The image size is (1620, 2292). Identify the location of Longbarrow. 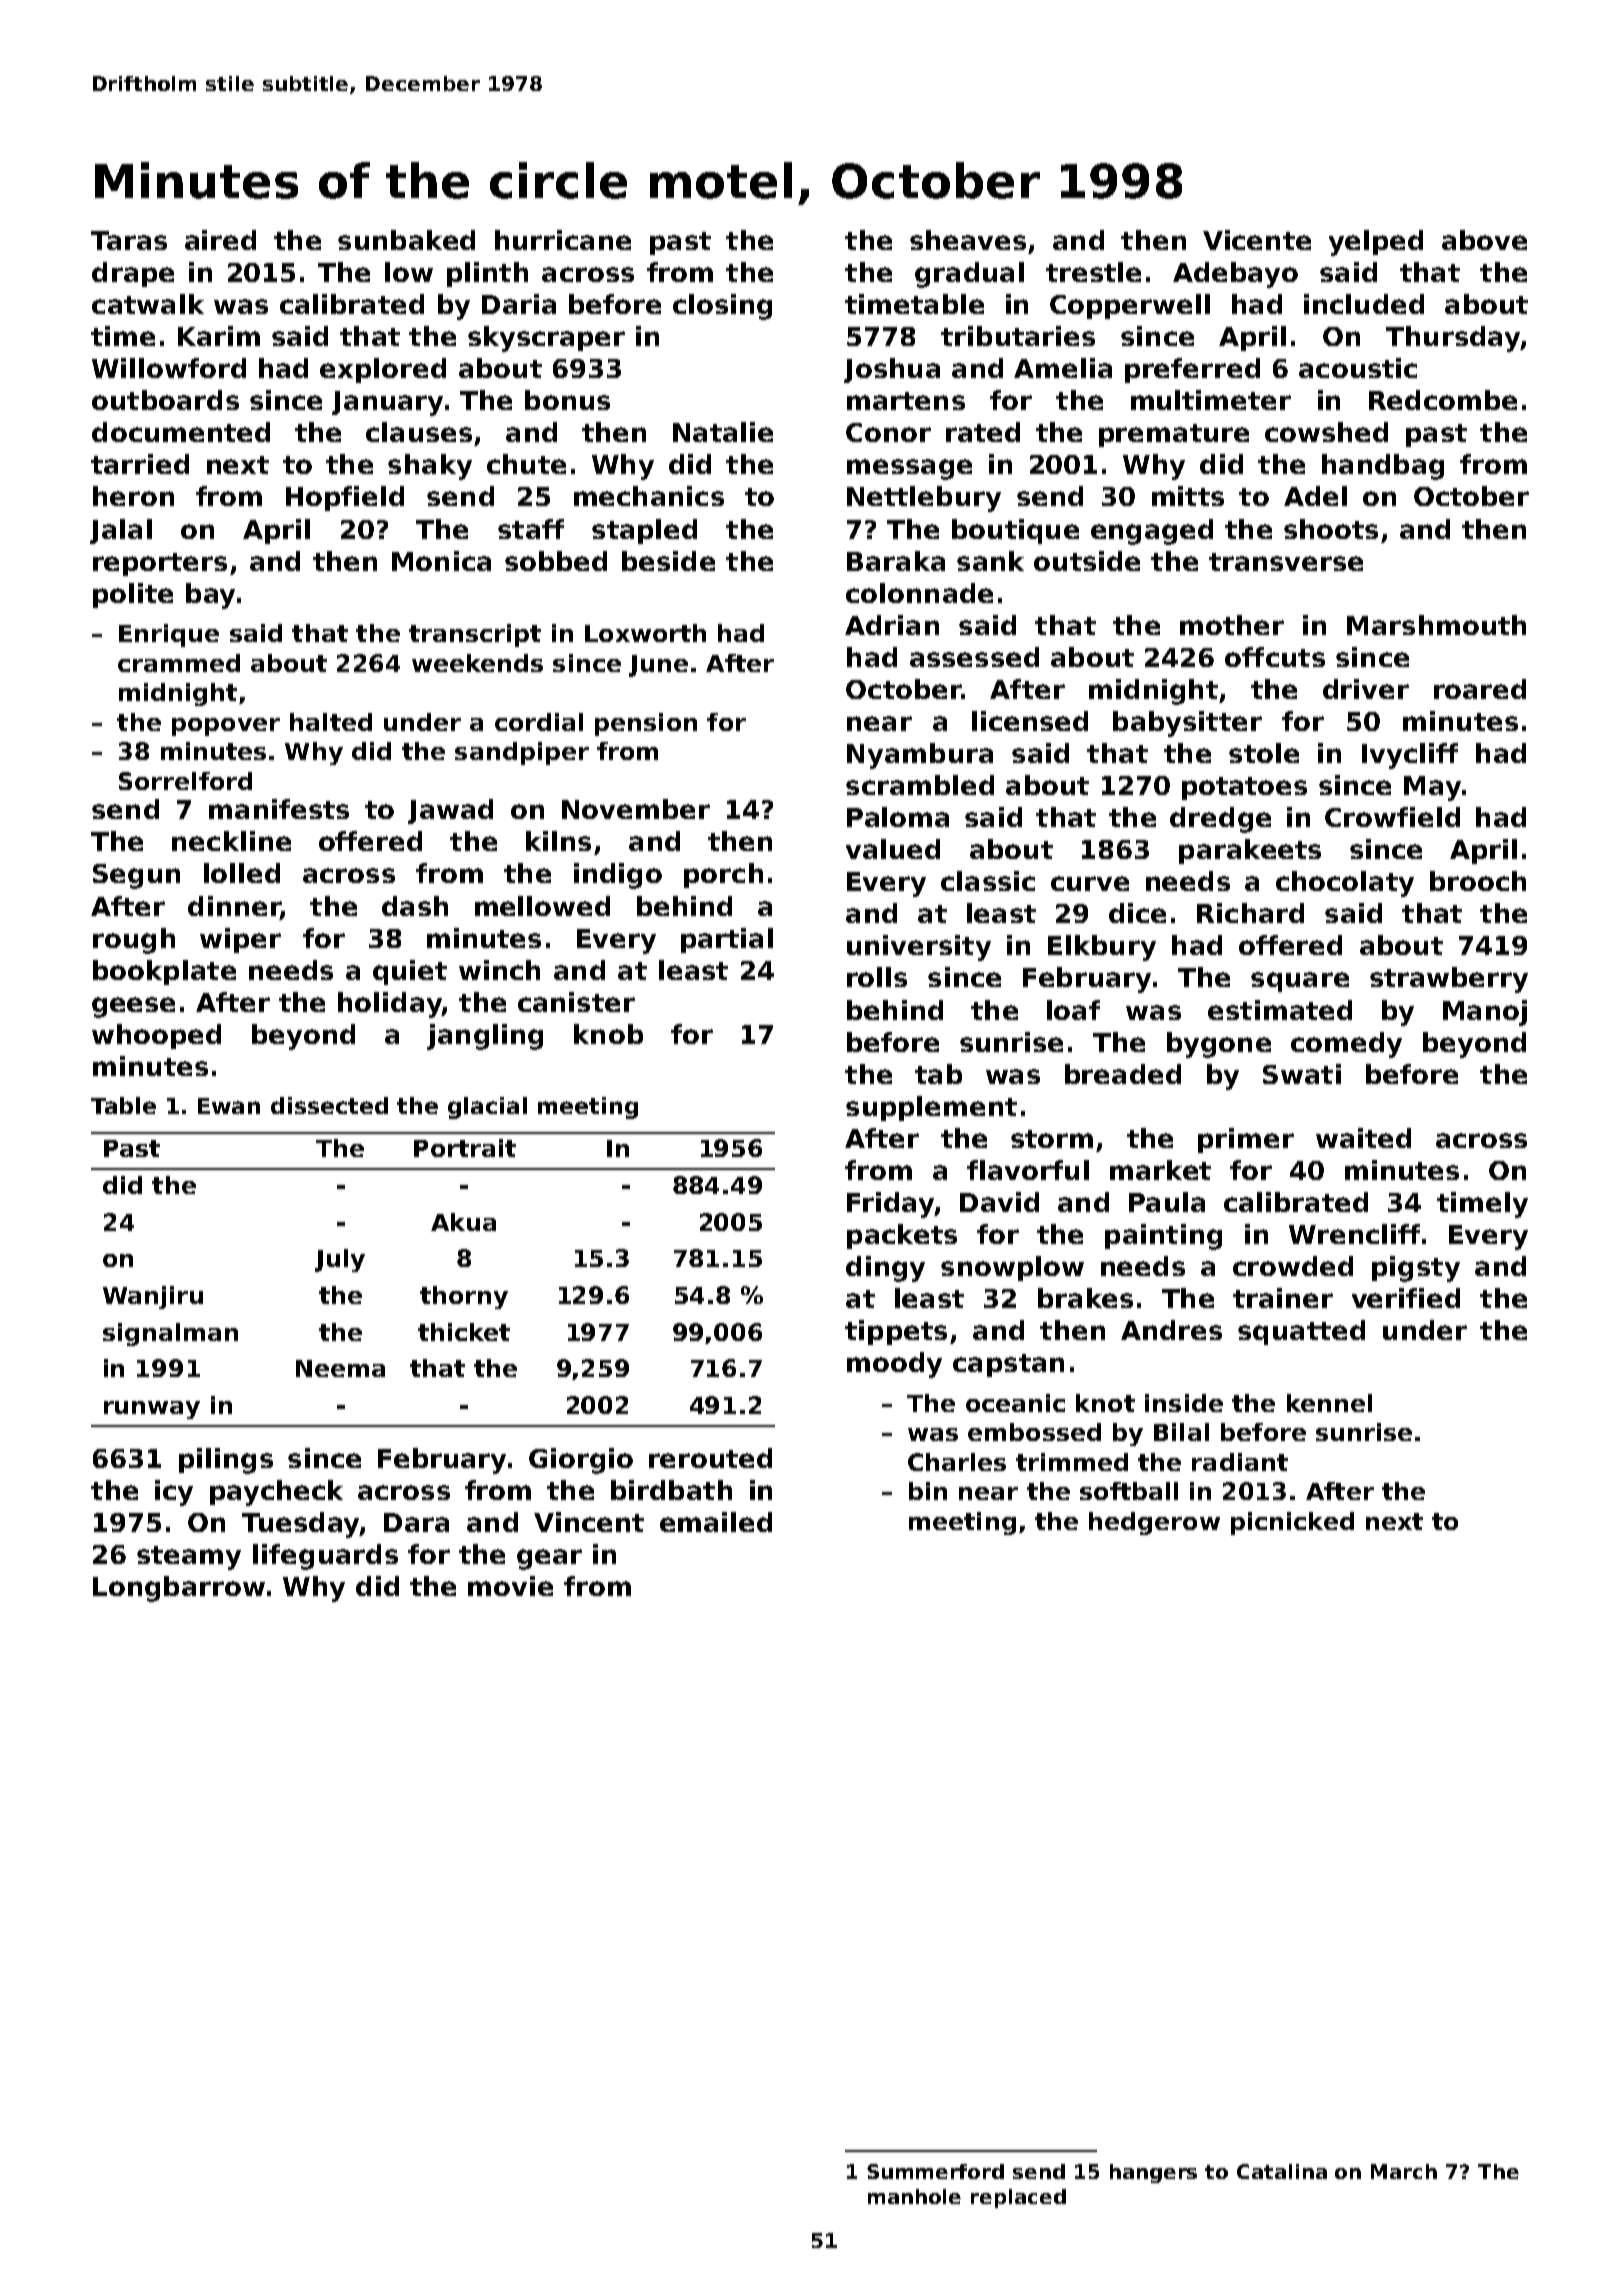
(179, 1589).
